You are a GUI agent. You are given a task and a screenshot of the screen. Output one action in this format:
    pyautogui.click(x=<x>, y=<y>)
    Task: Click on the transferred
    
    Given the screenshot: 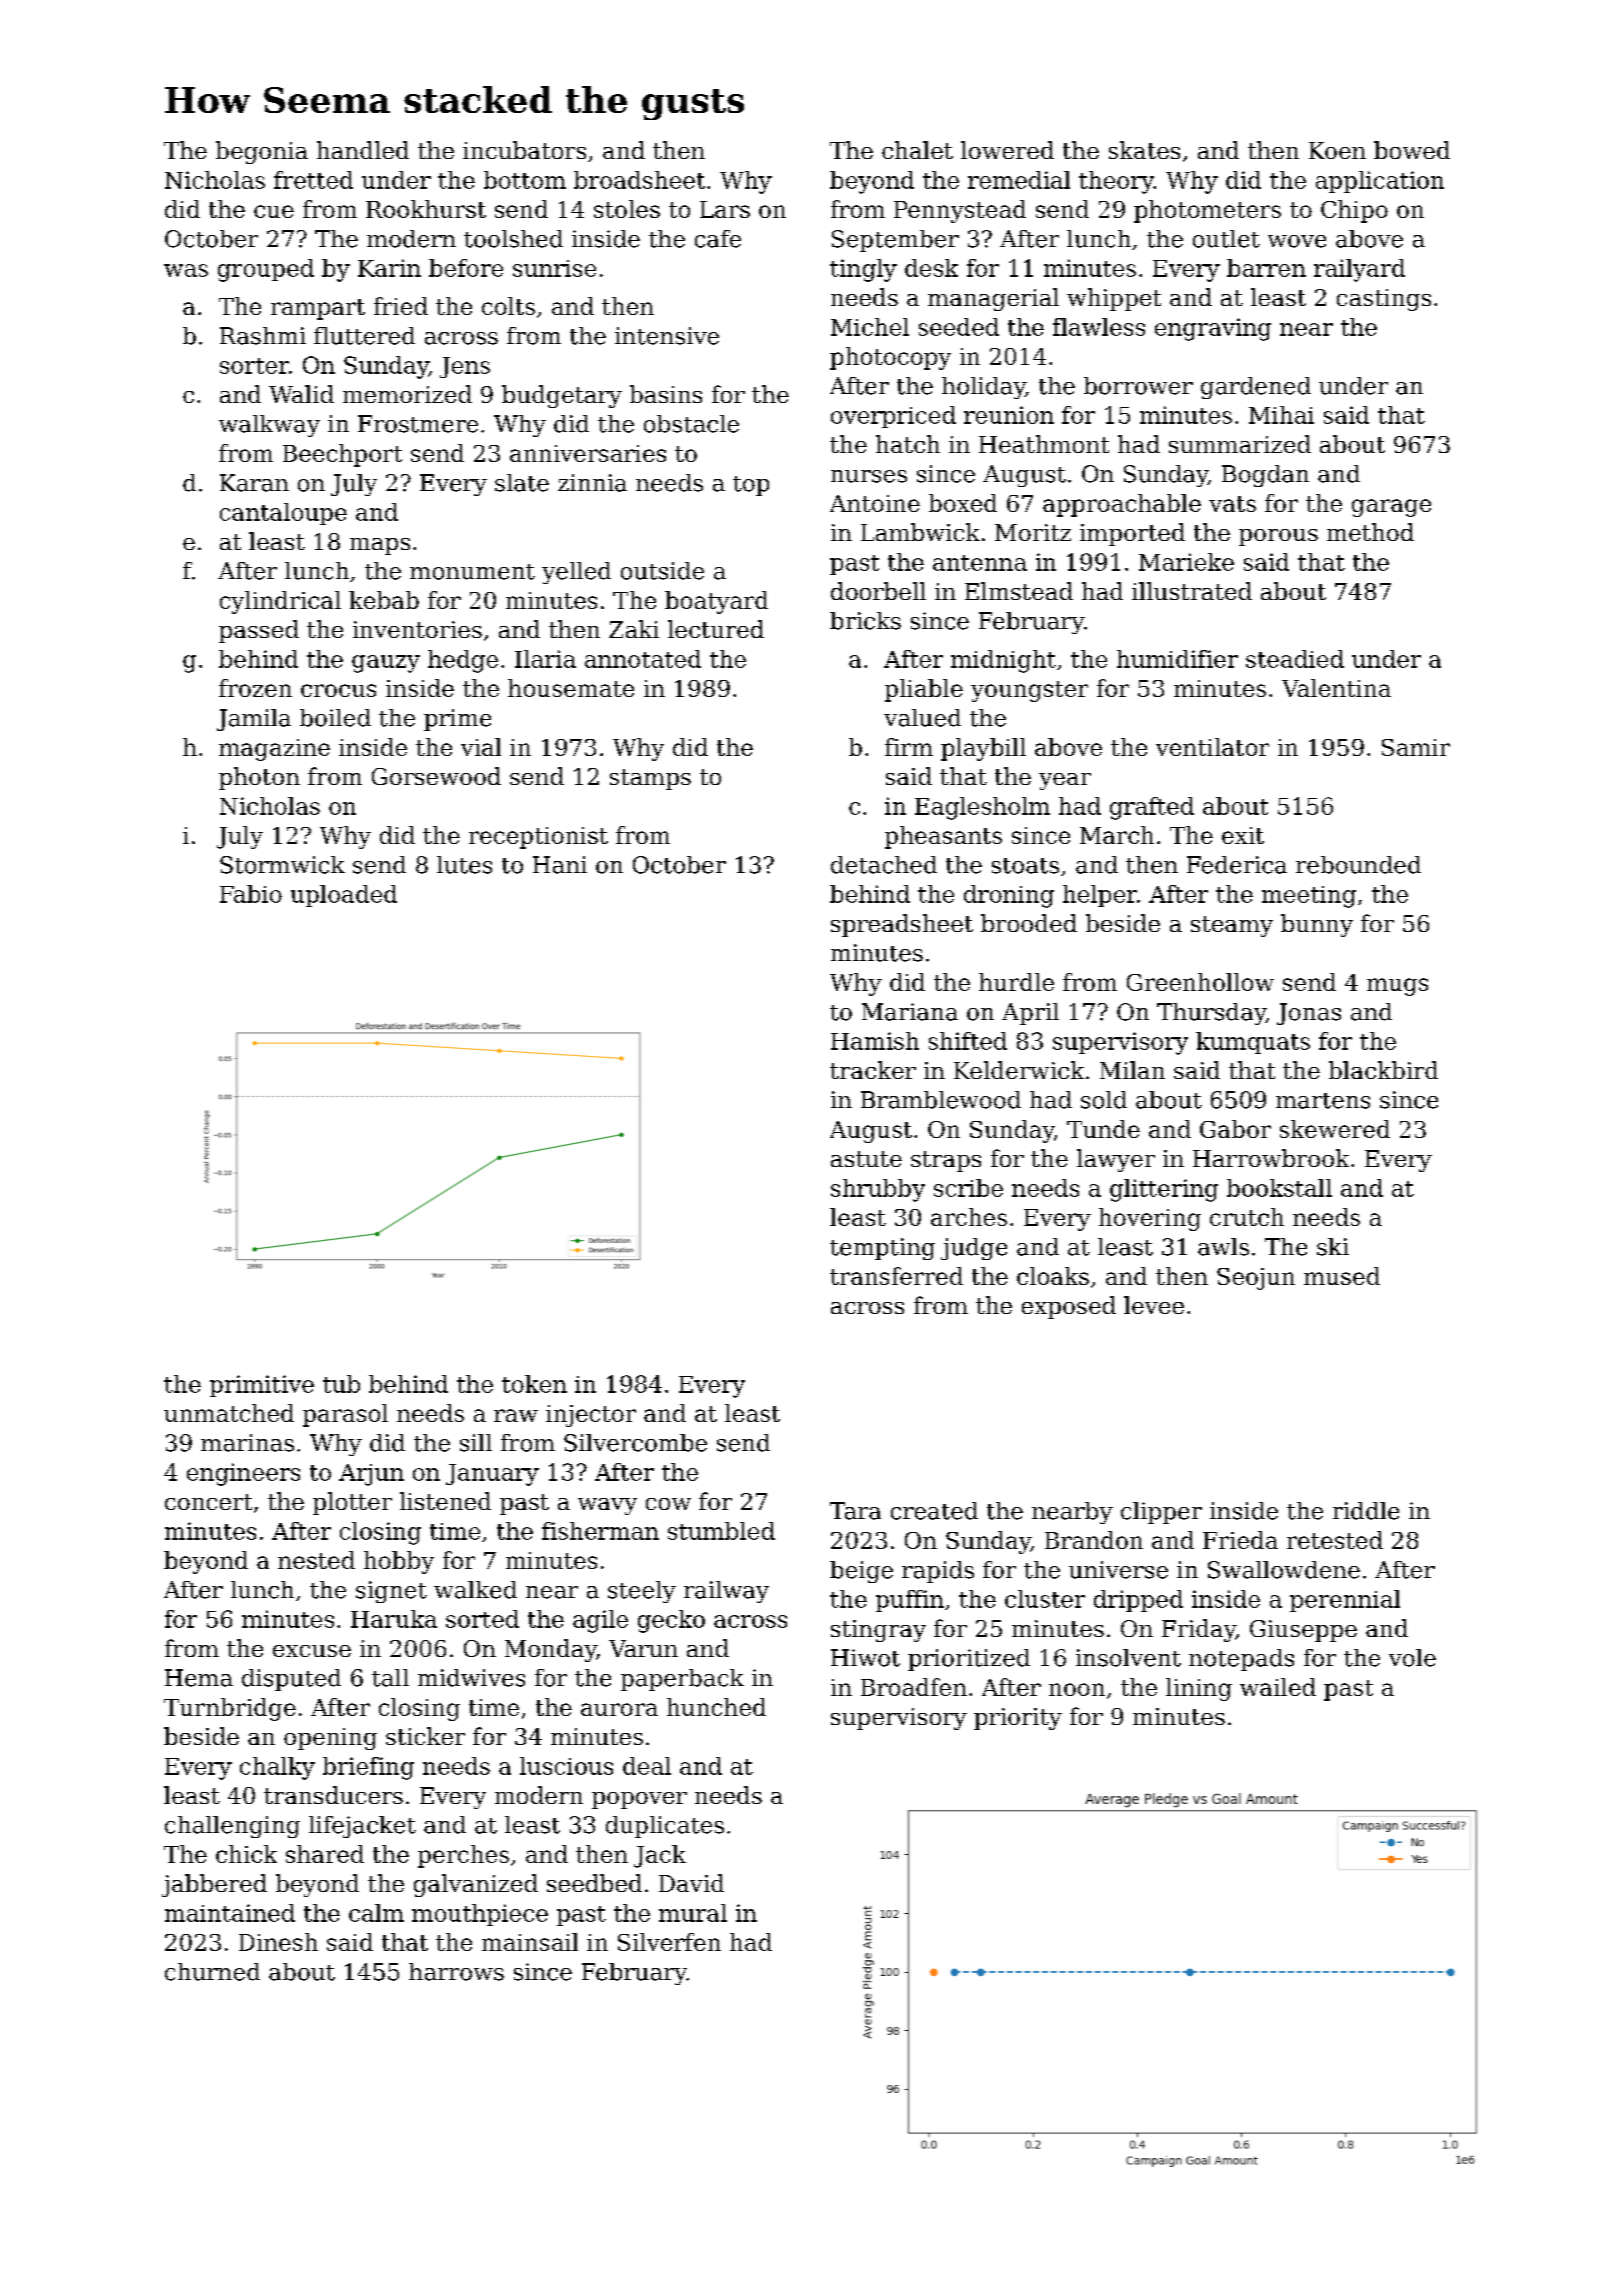 What is the action you would take?
    pyautogui.click(x=896, y=1276)
